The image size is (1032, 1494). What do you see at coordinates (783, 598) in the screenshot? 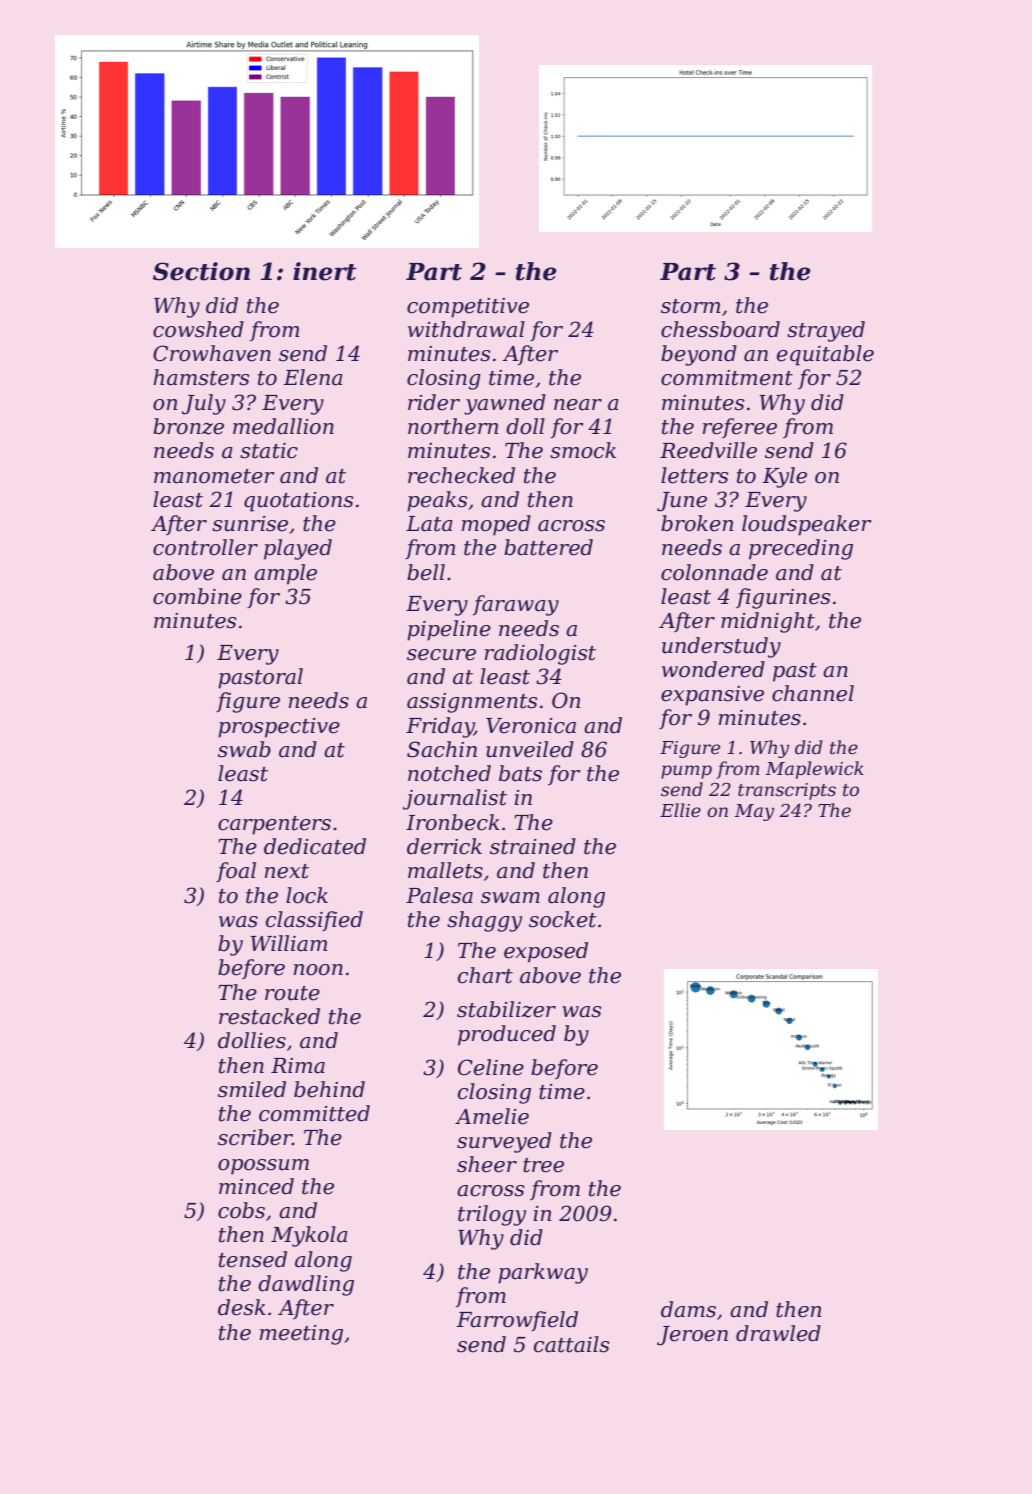
I see `figurines` at bounding box center [783, 598].
